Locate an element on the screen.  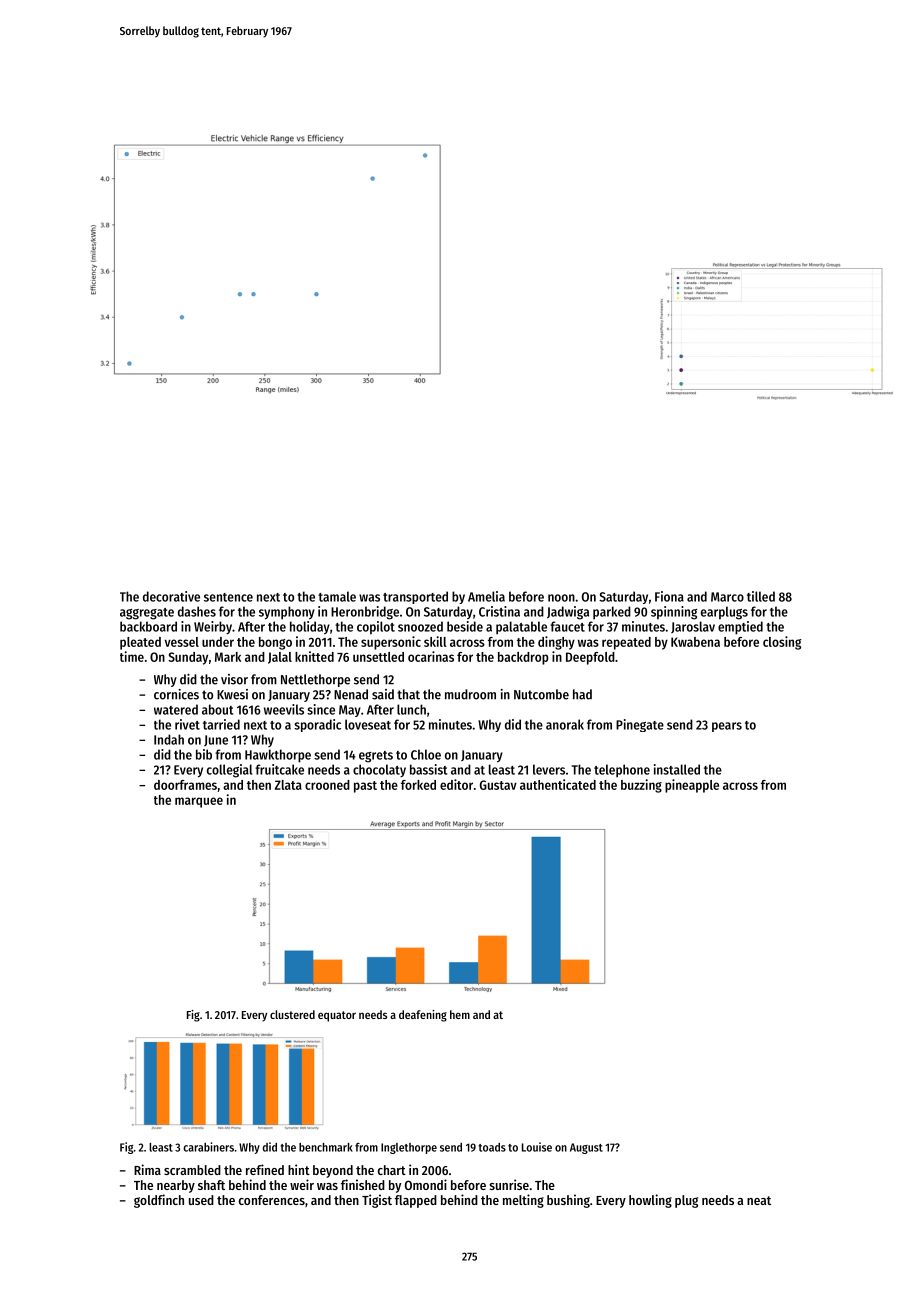
editor is located at coordinates (456, 784).
